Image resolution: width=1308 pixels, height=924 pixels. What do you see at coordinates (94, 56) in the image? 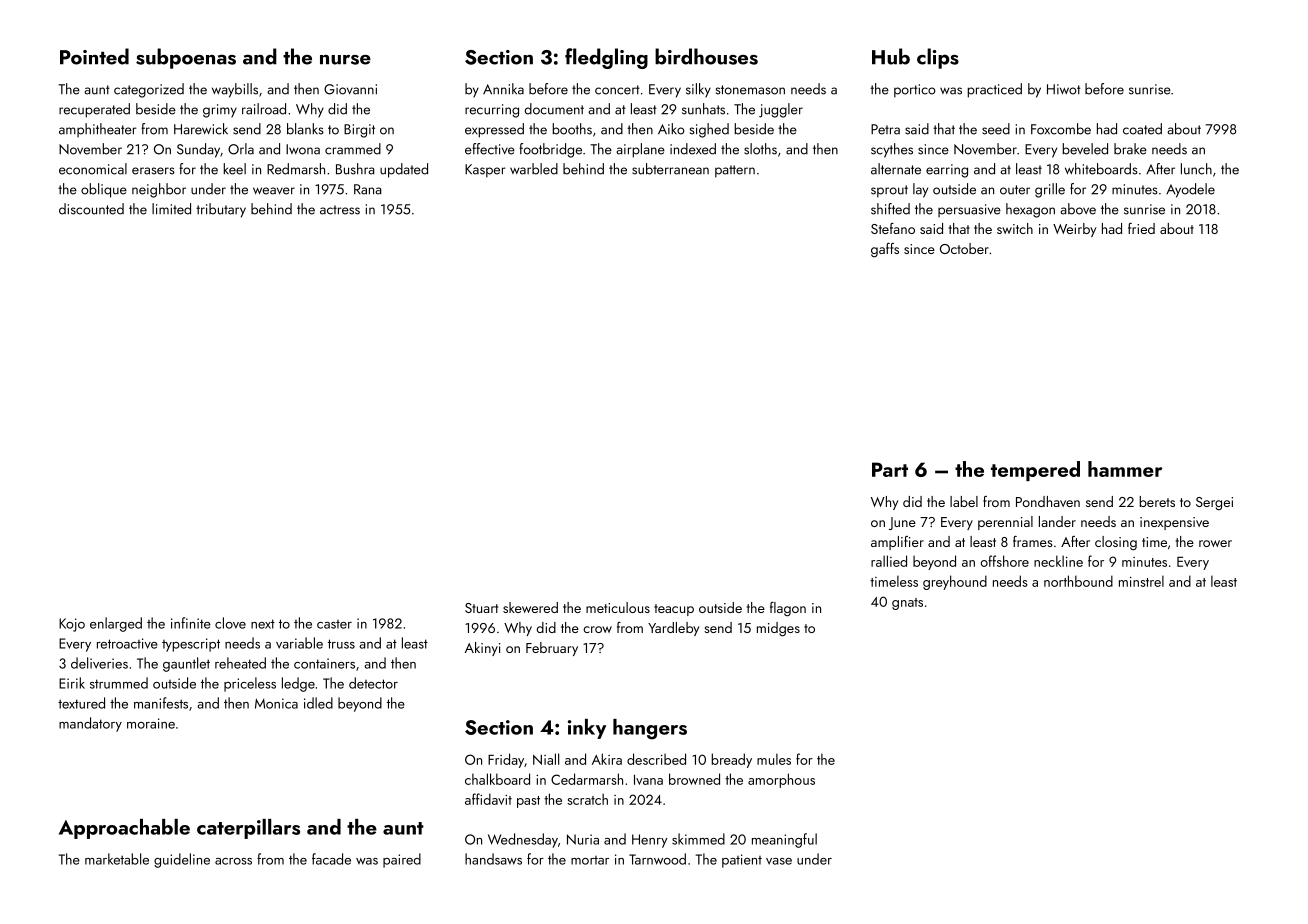
I see `Pointed` at bounding box center [94, 56].
